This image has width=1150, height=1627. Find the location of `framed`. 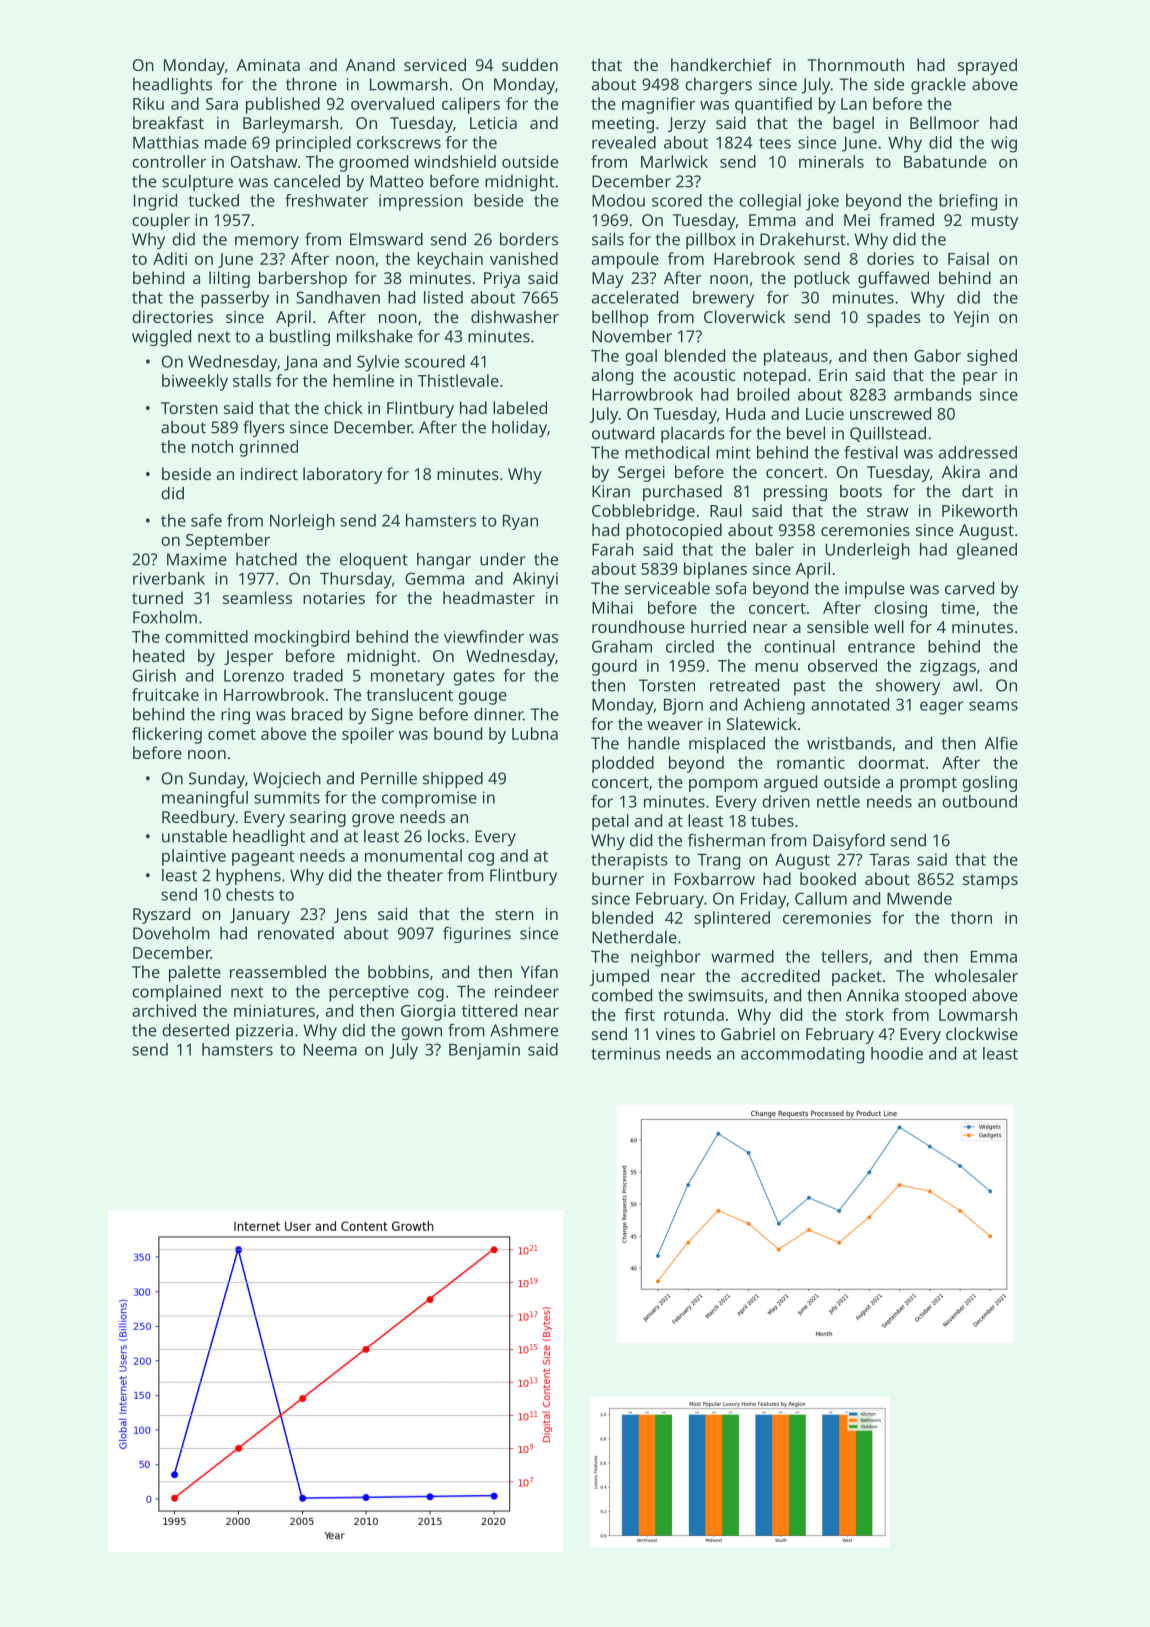

framed is located at coordinates (907, 219).
